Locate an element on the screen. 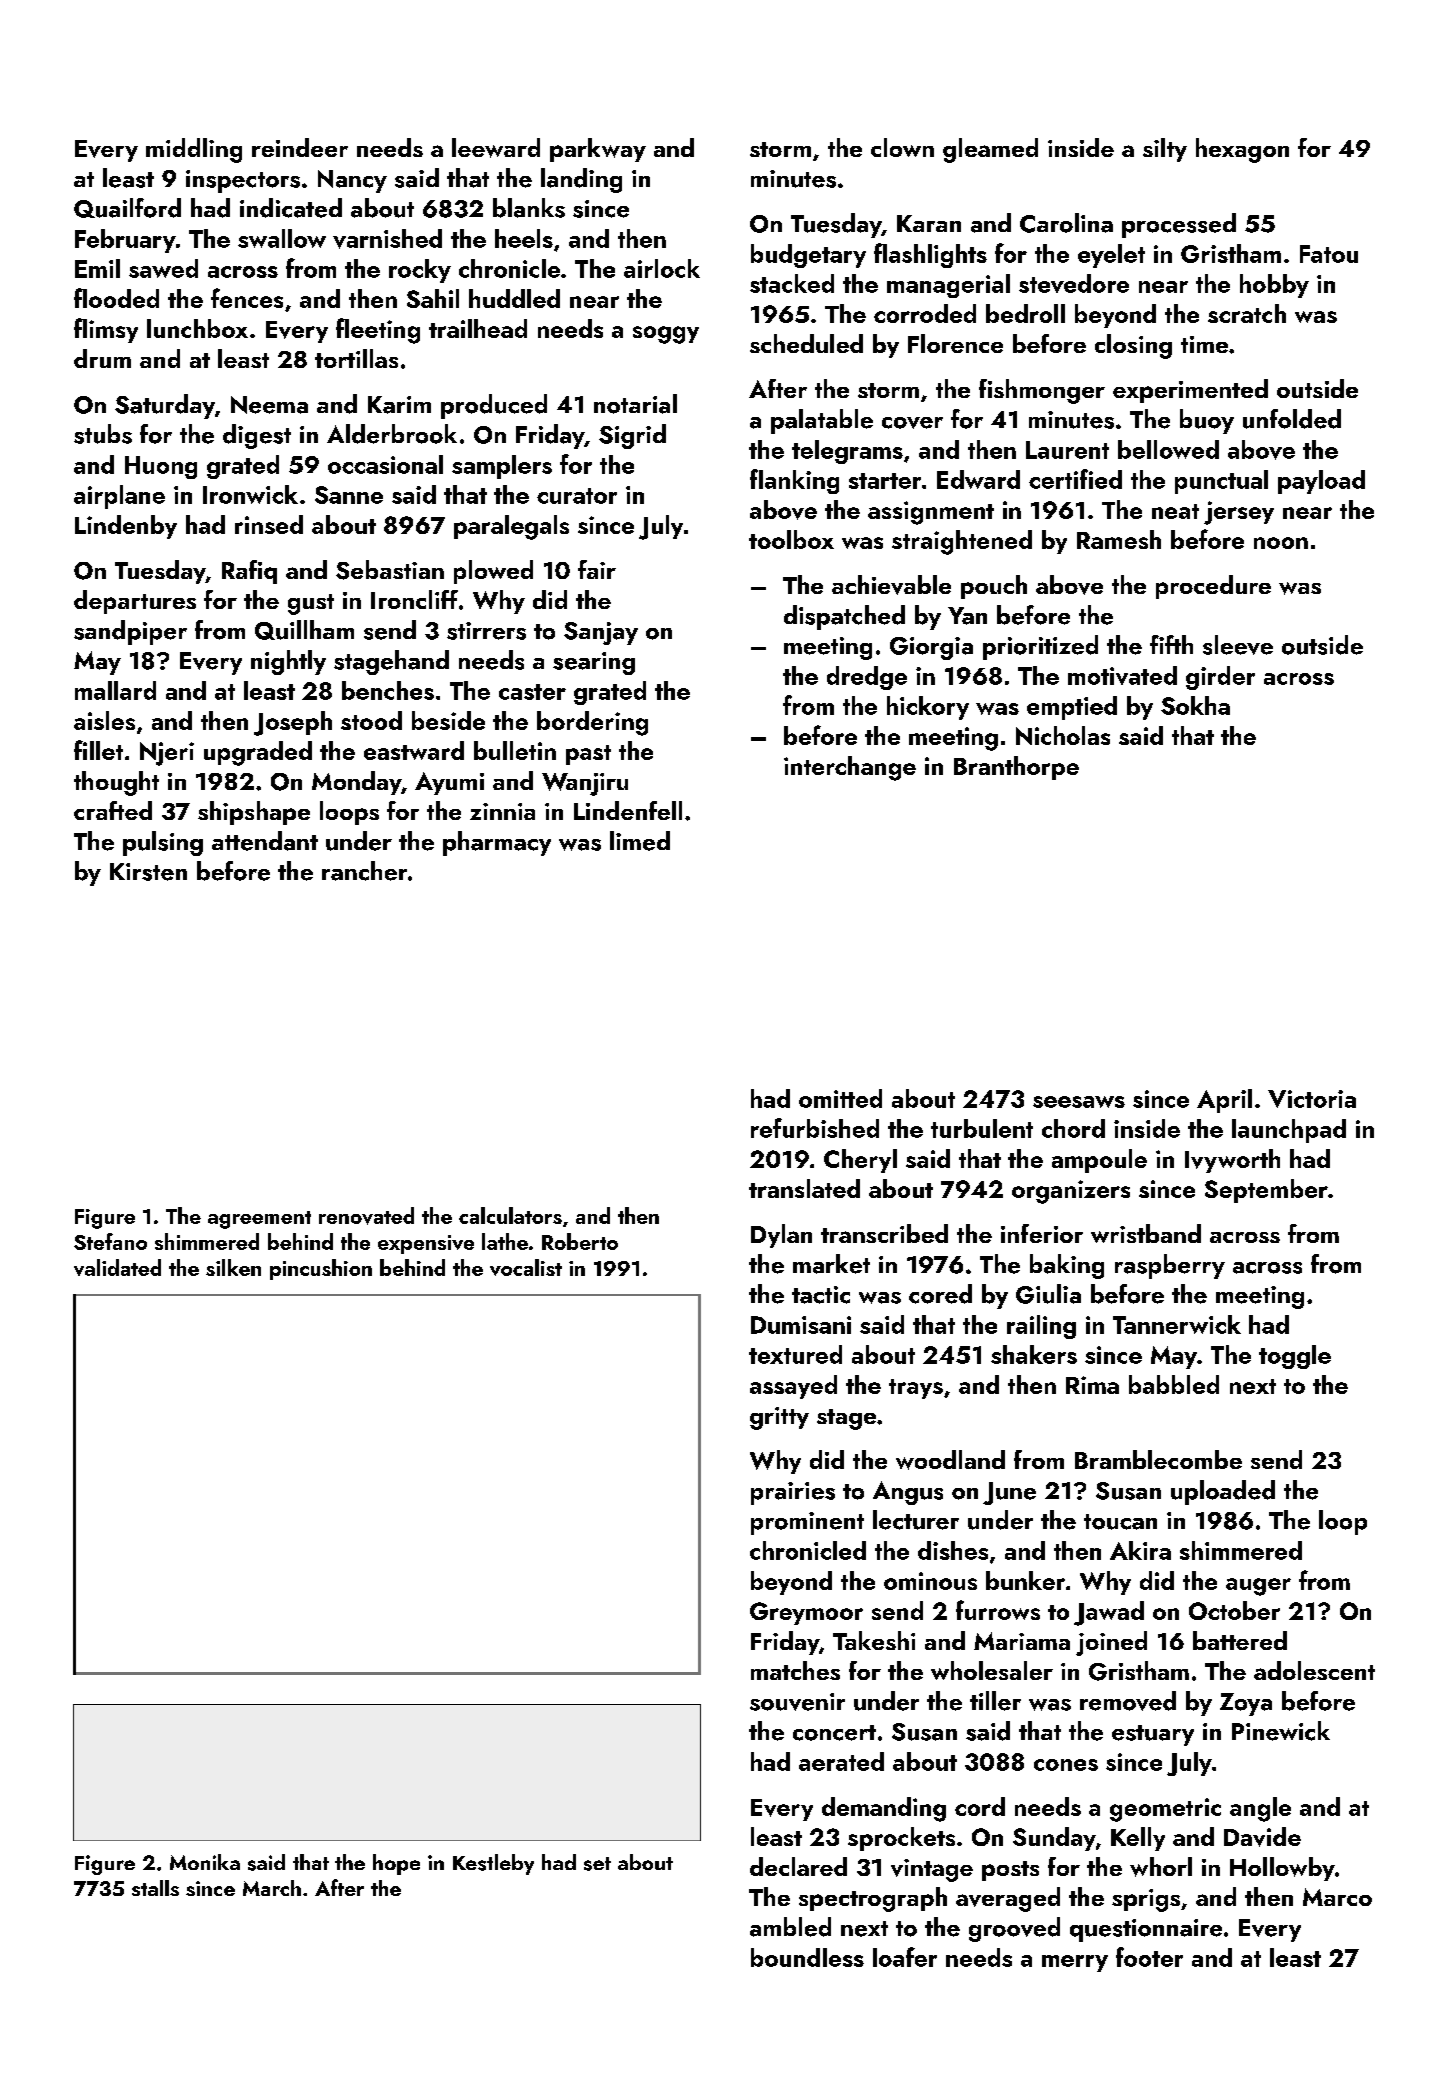  leeward is located at coordinates (496, 148).
